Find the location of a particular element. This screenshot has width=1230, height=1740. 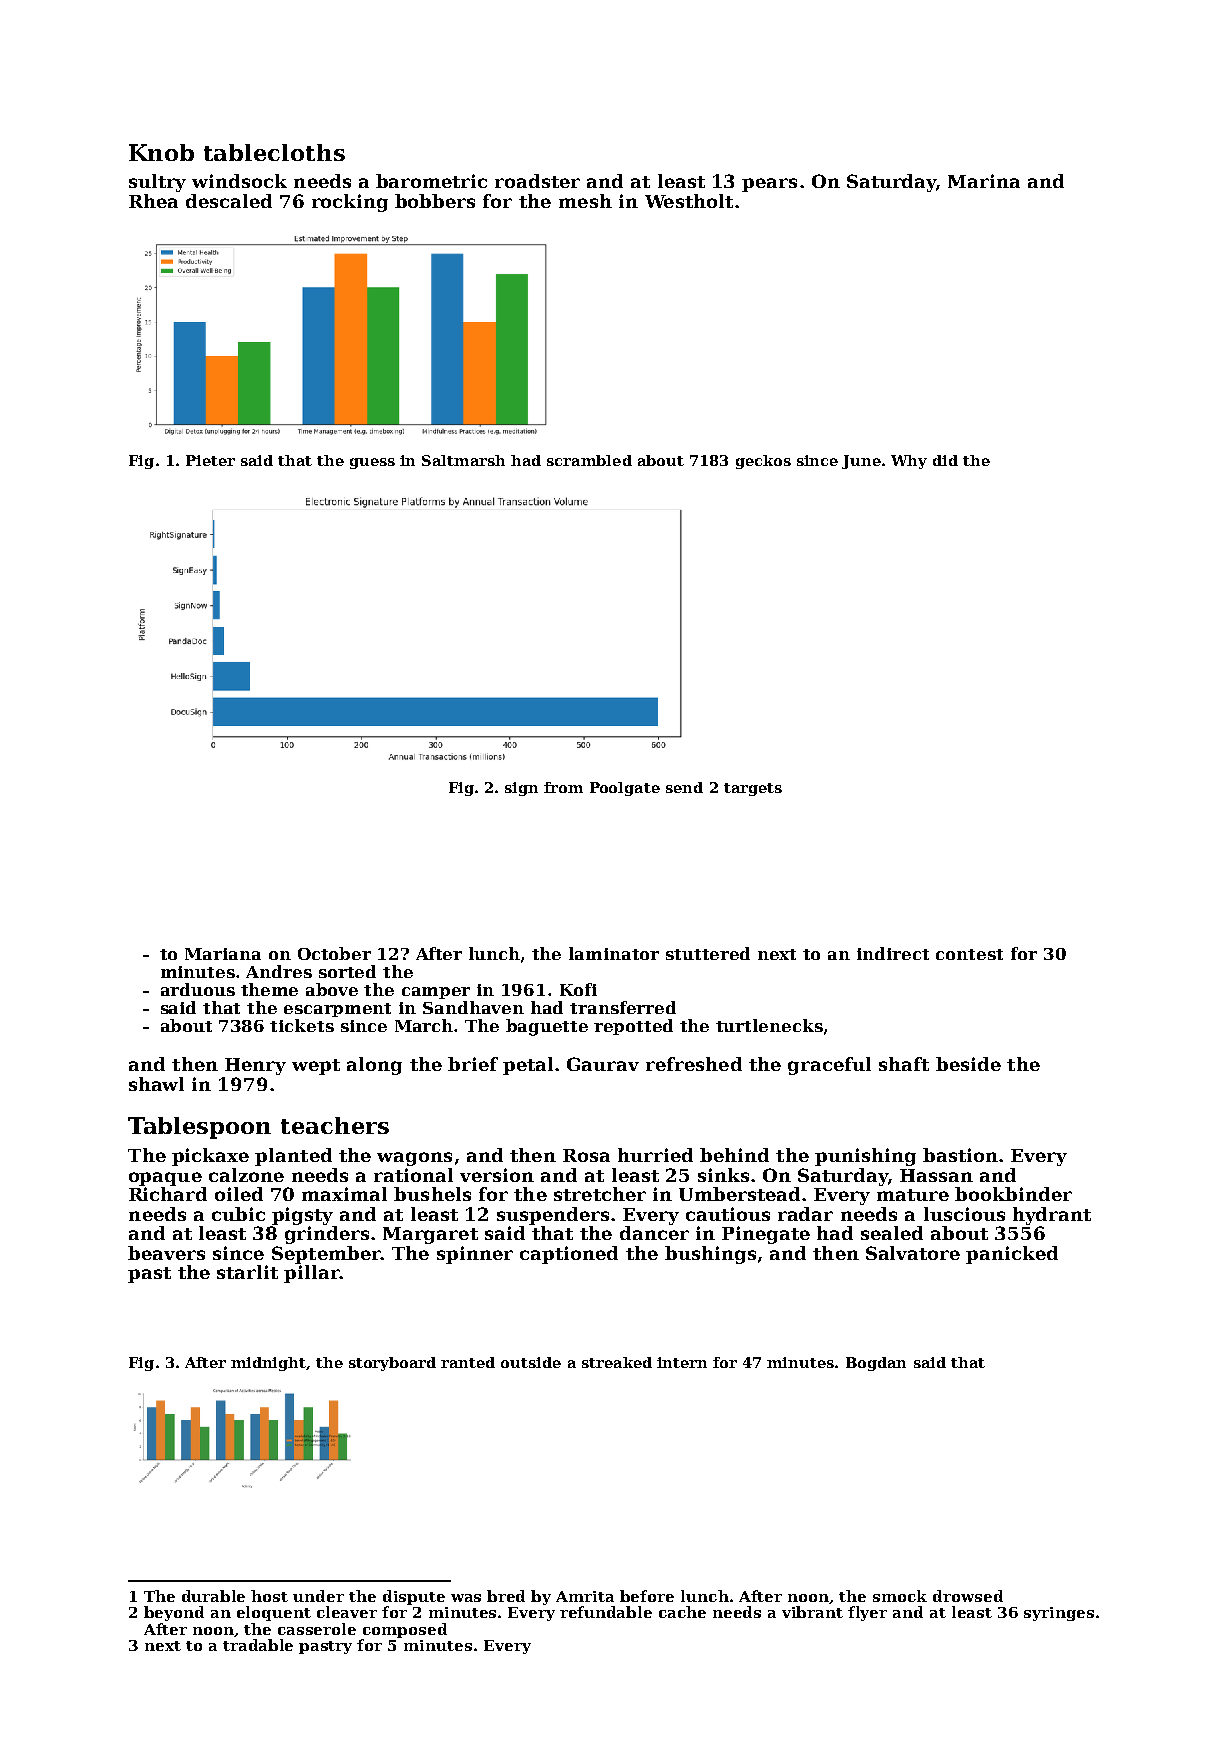

ranted is located at coordinates (468, 1362).
